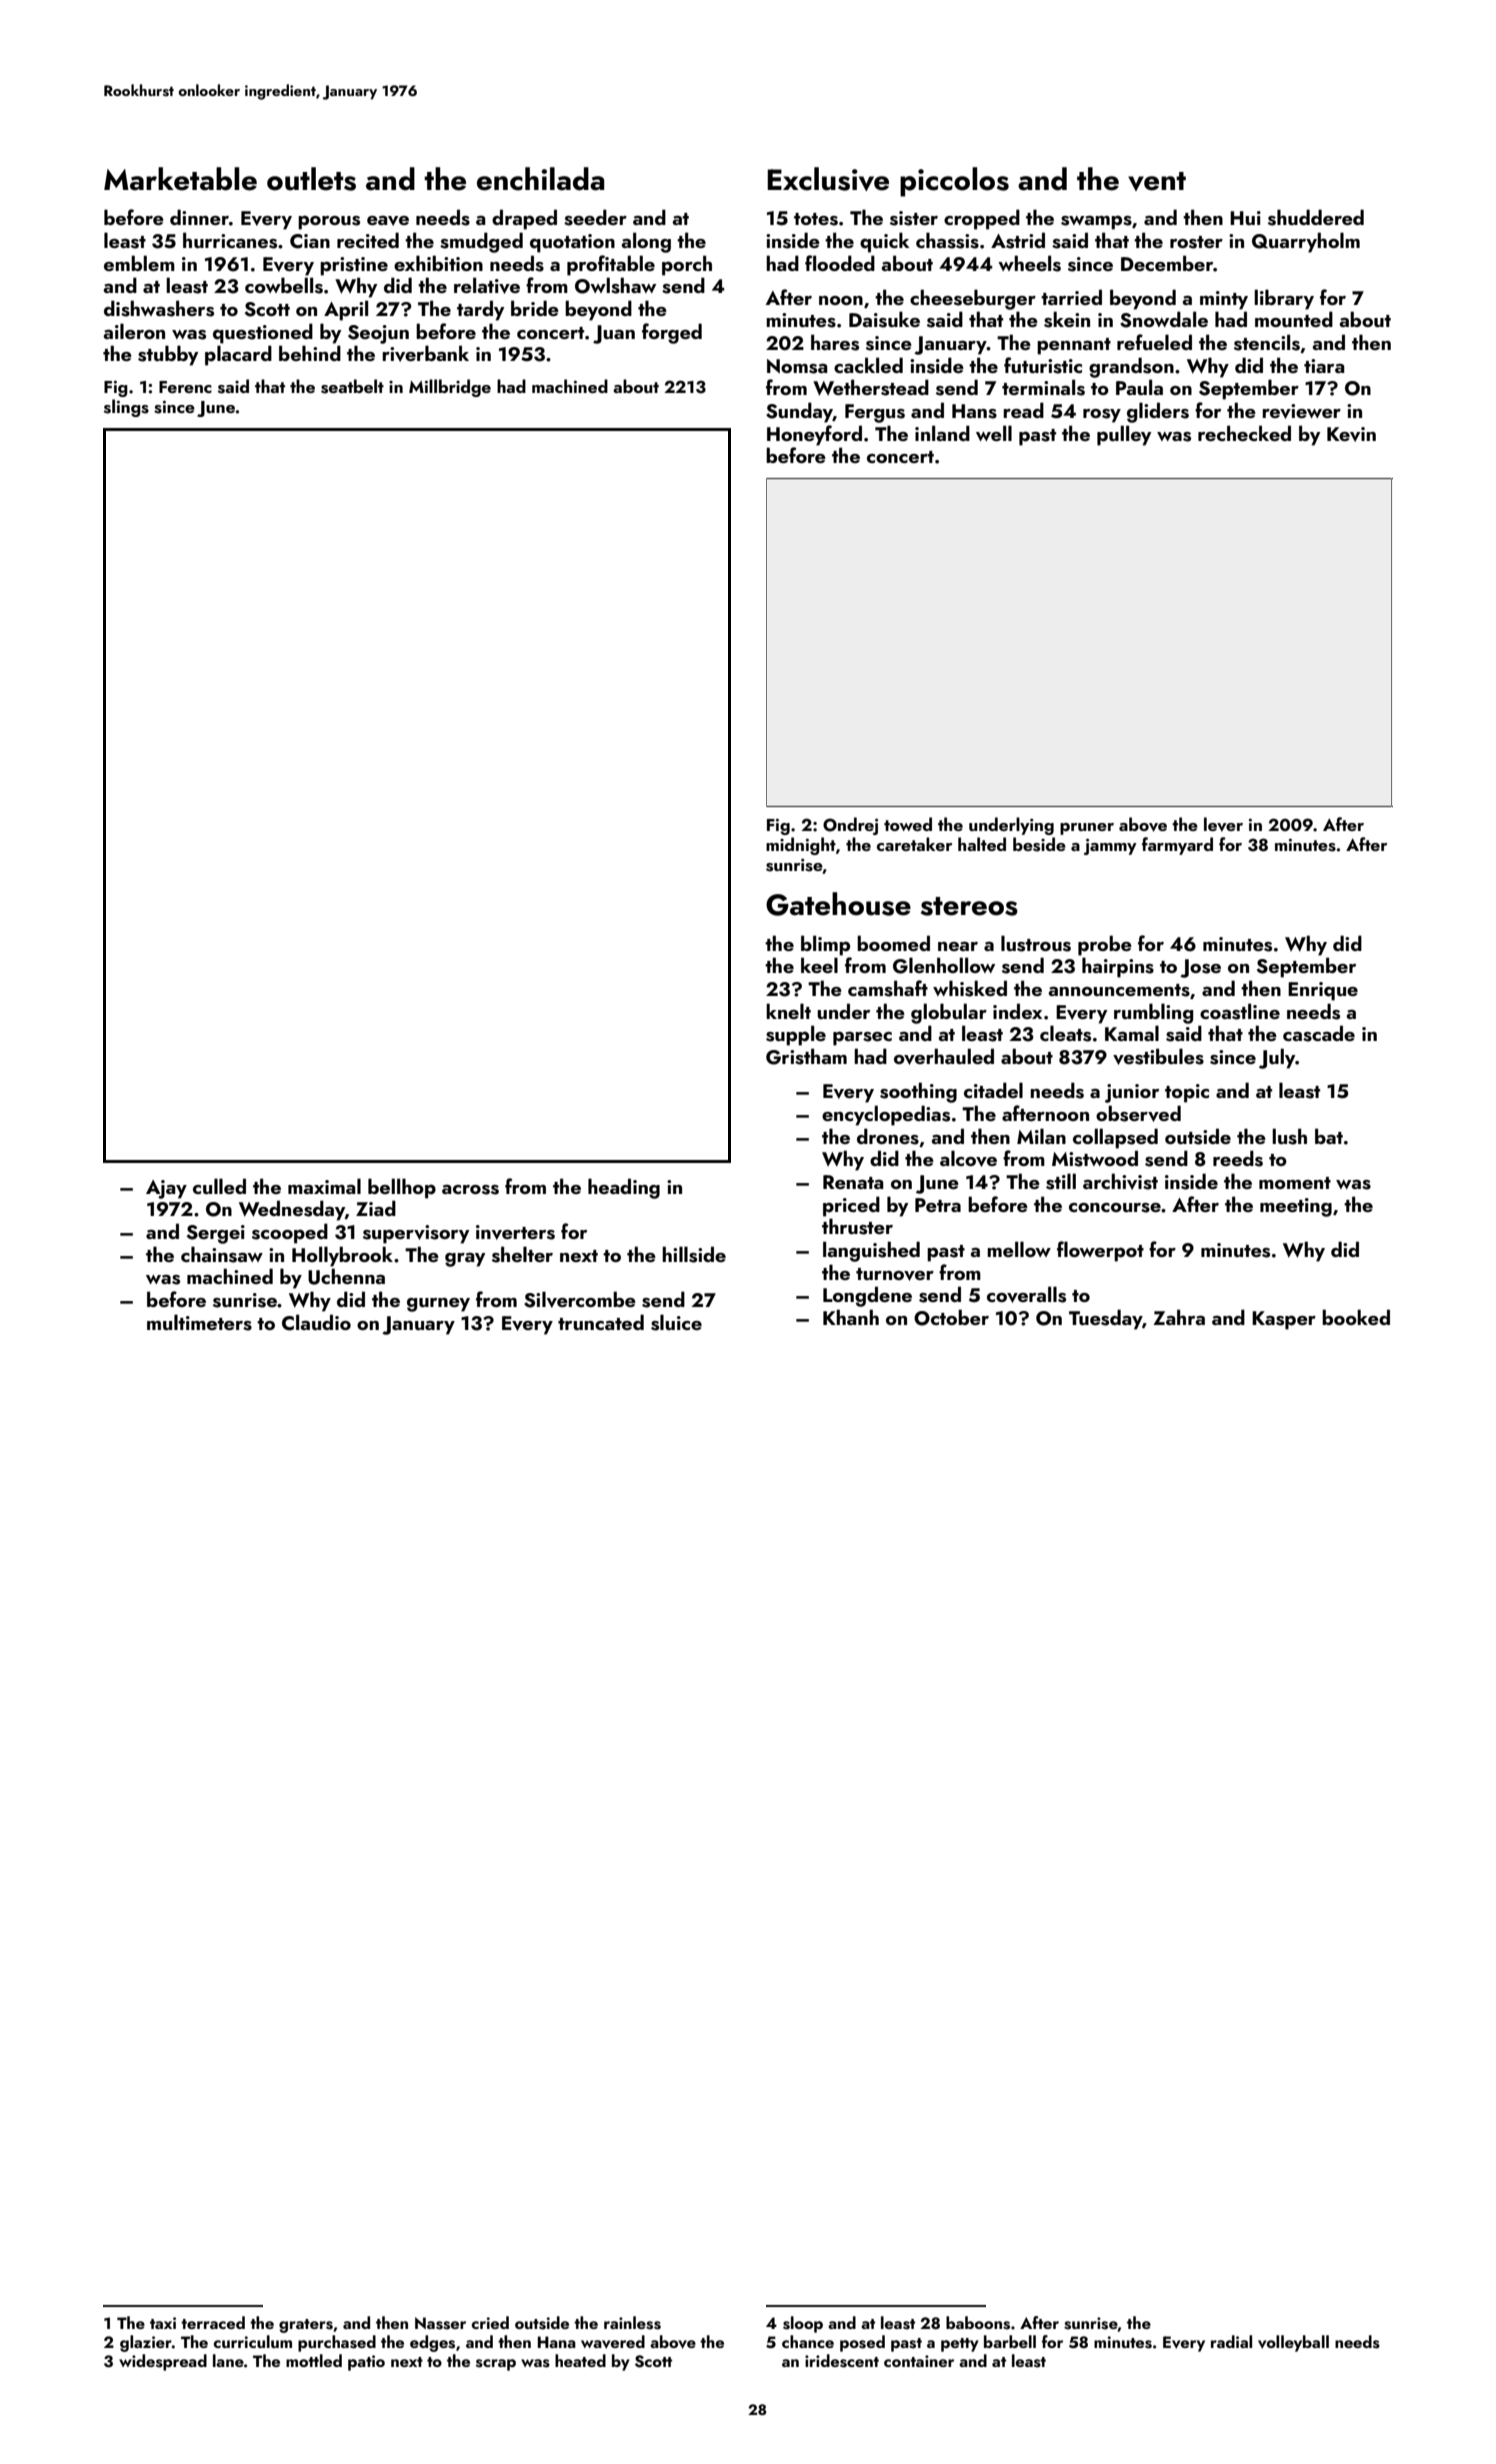 The image size is (1496, 2464). I want to click on vent, so click(1157, 181).
